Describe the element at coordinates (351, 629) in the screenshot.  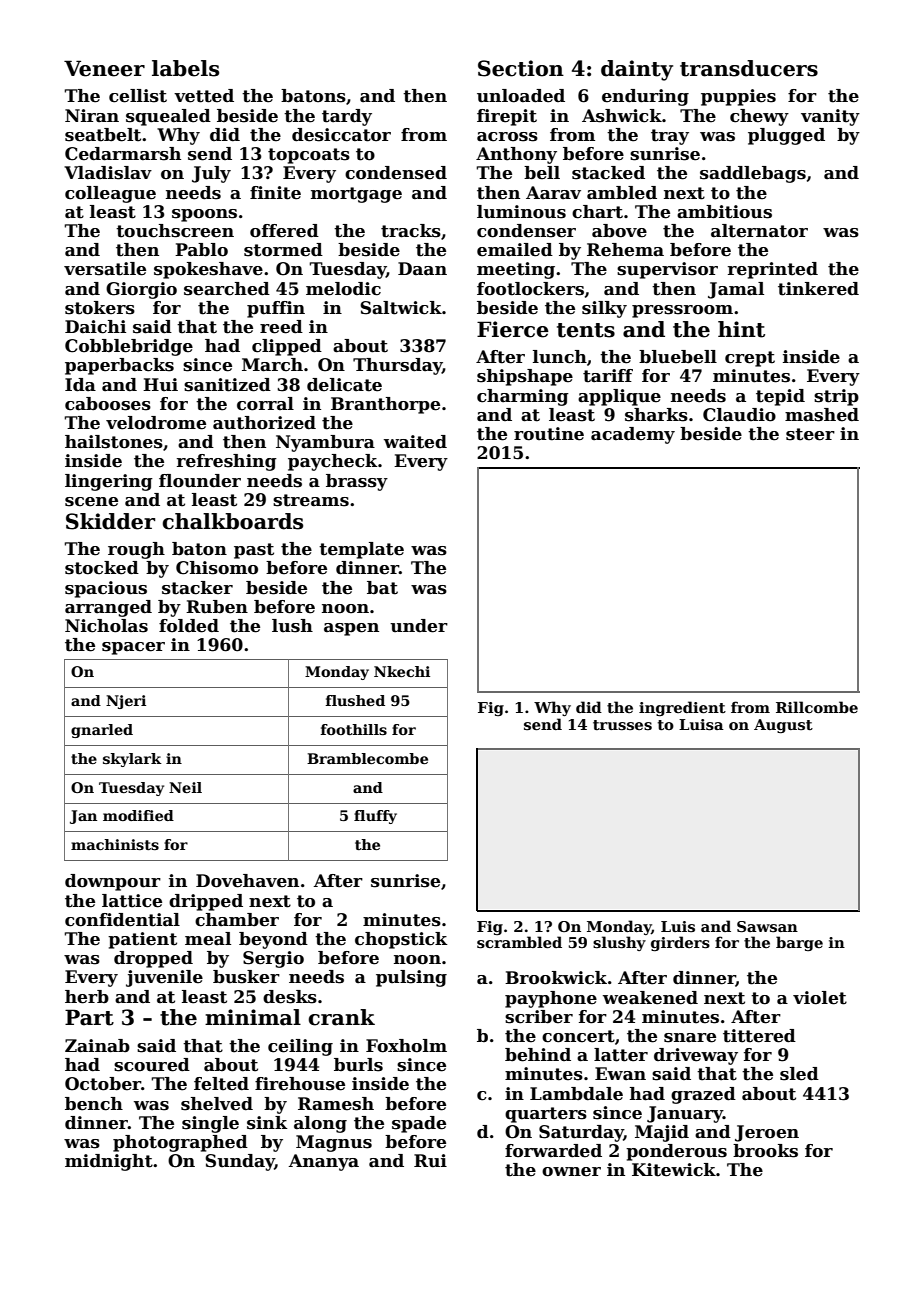
I see `aspen` at that location.
